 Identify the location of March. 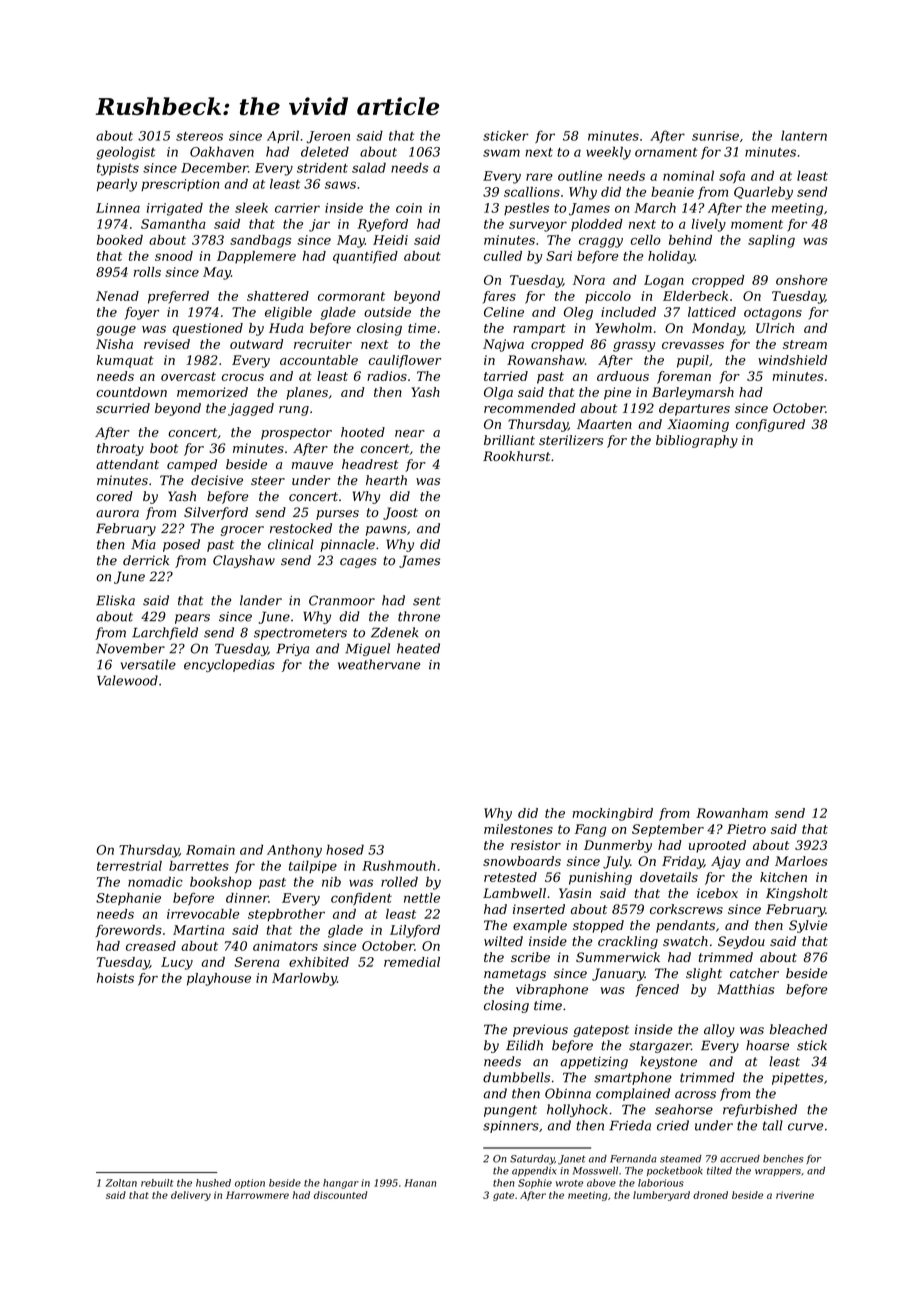
(655, 208).
